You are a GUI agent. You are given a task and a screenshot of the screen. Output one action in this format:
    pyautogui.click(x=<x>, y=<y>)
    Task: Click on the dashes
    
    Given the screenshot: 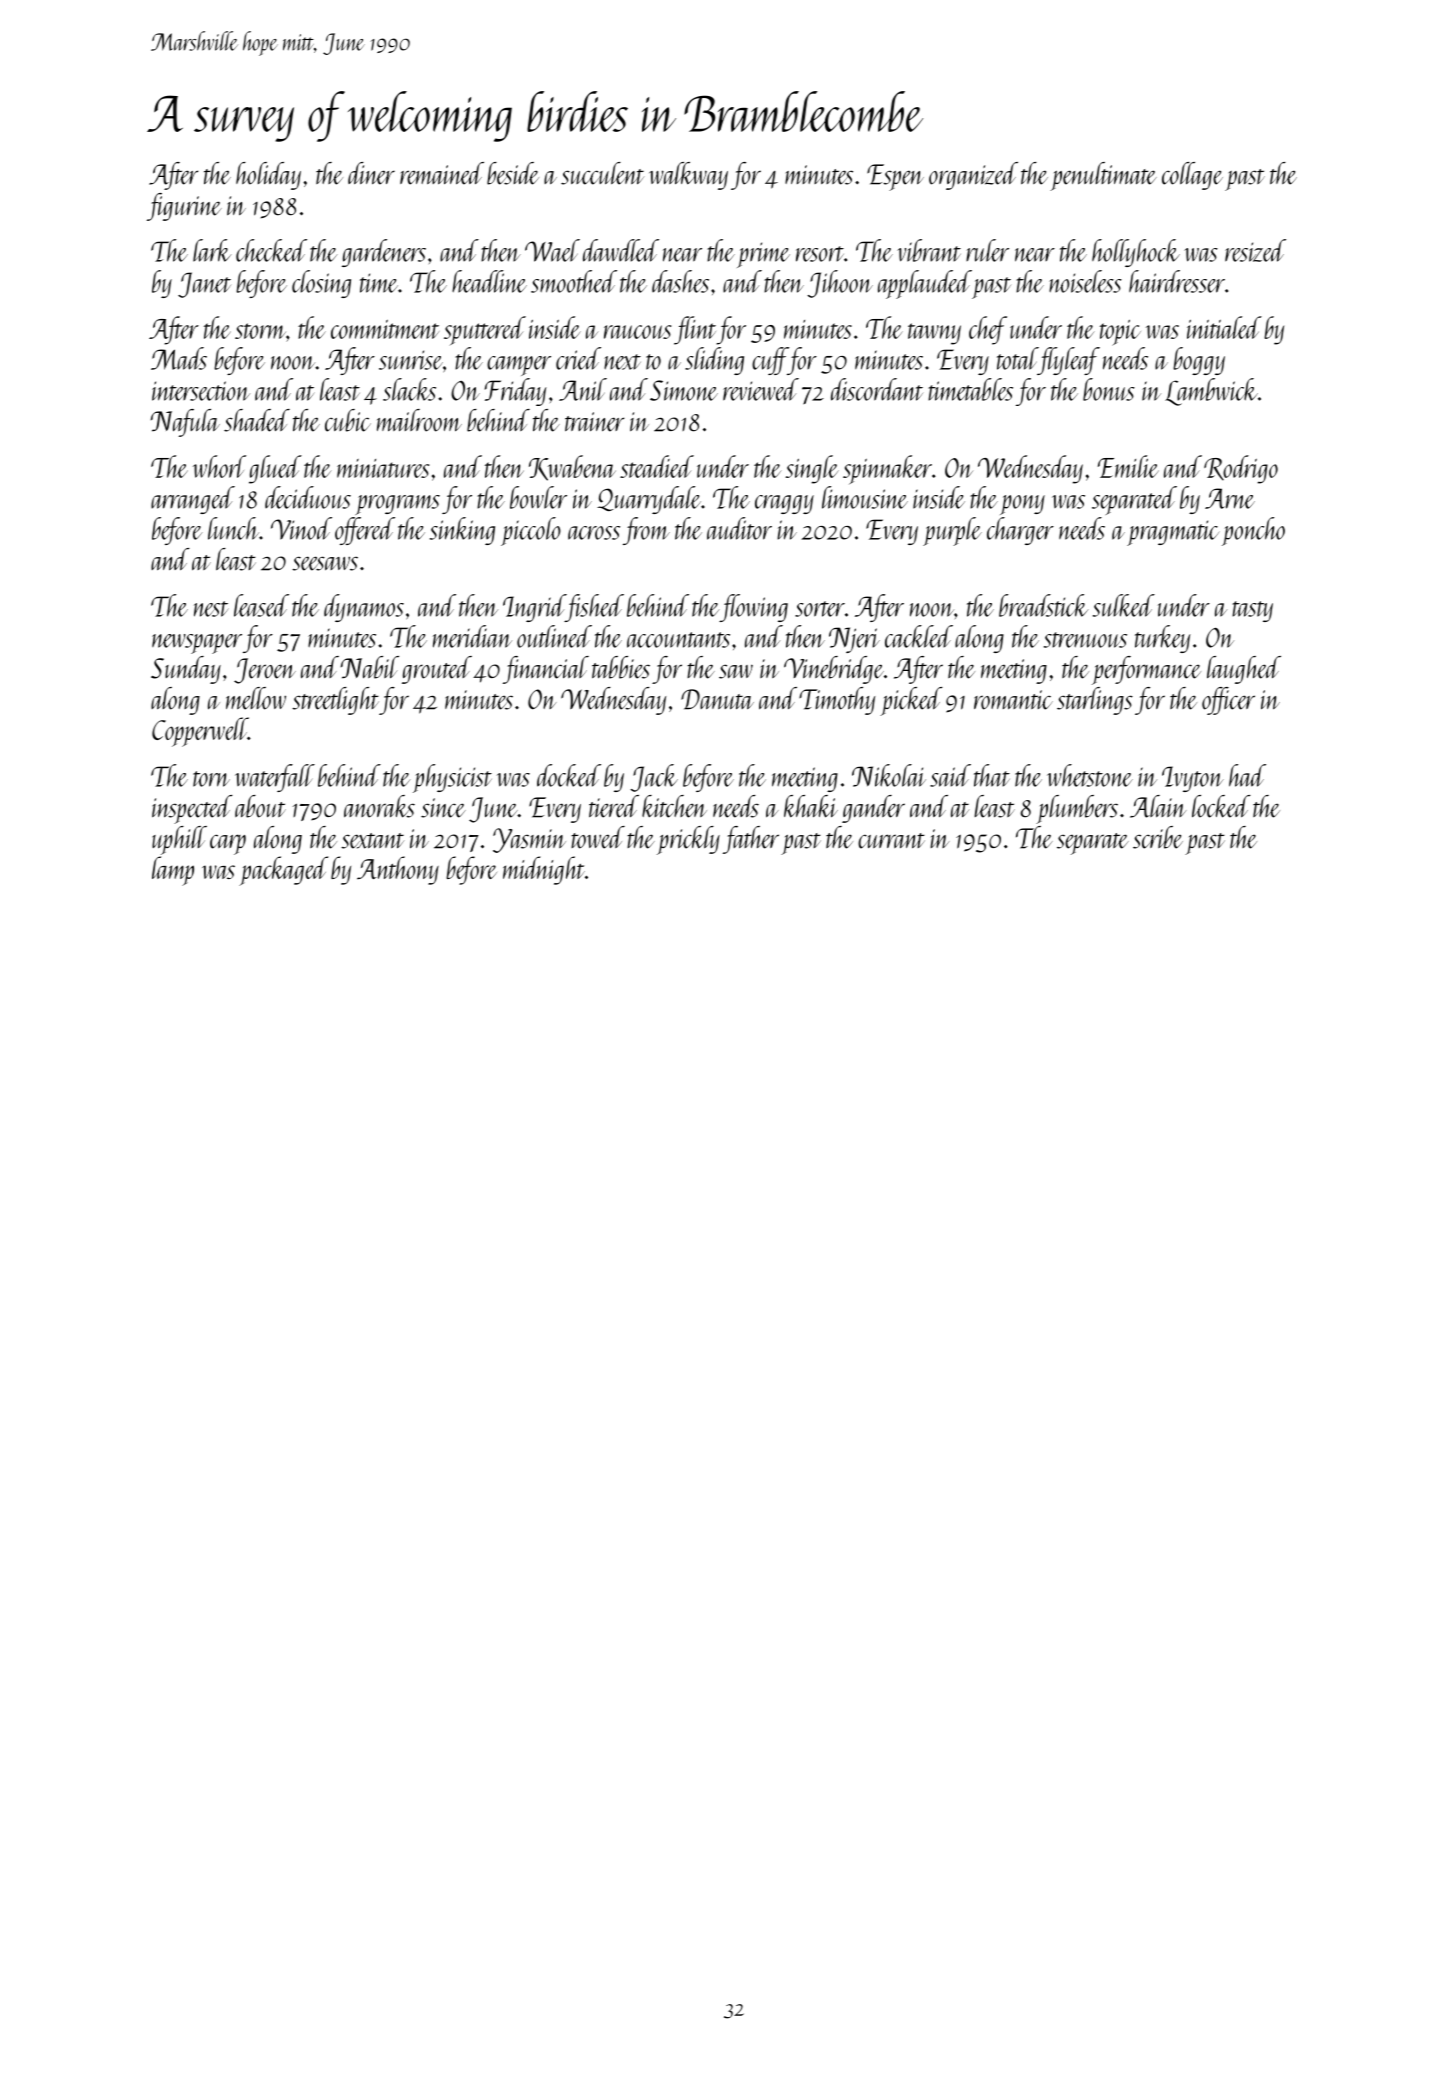 What is the action you would take?
    pyautogui.click(x=680, y=281)
